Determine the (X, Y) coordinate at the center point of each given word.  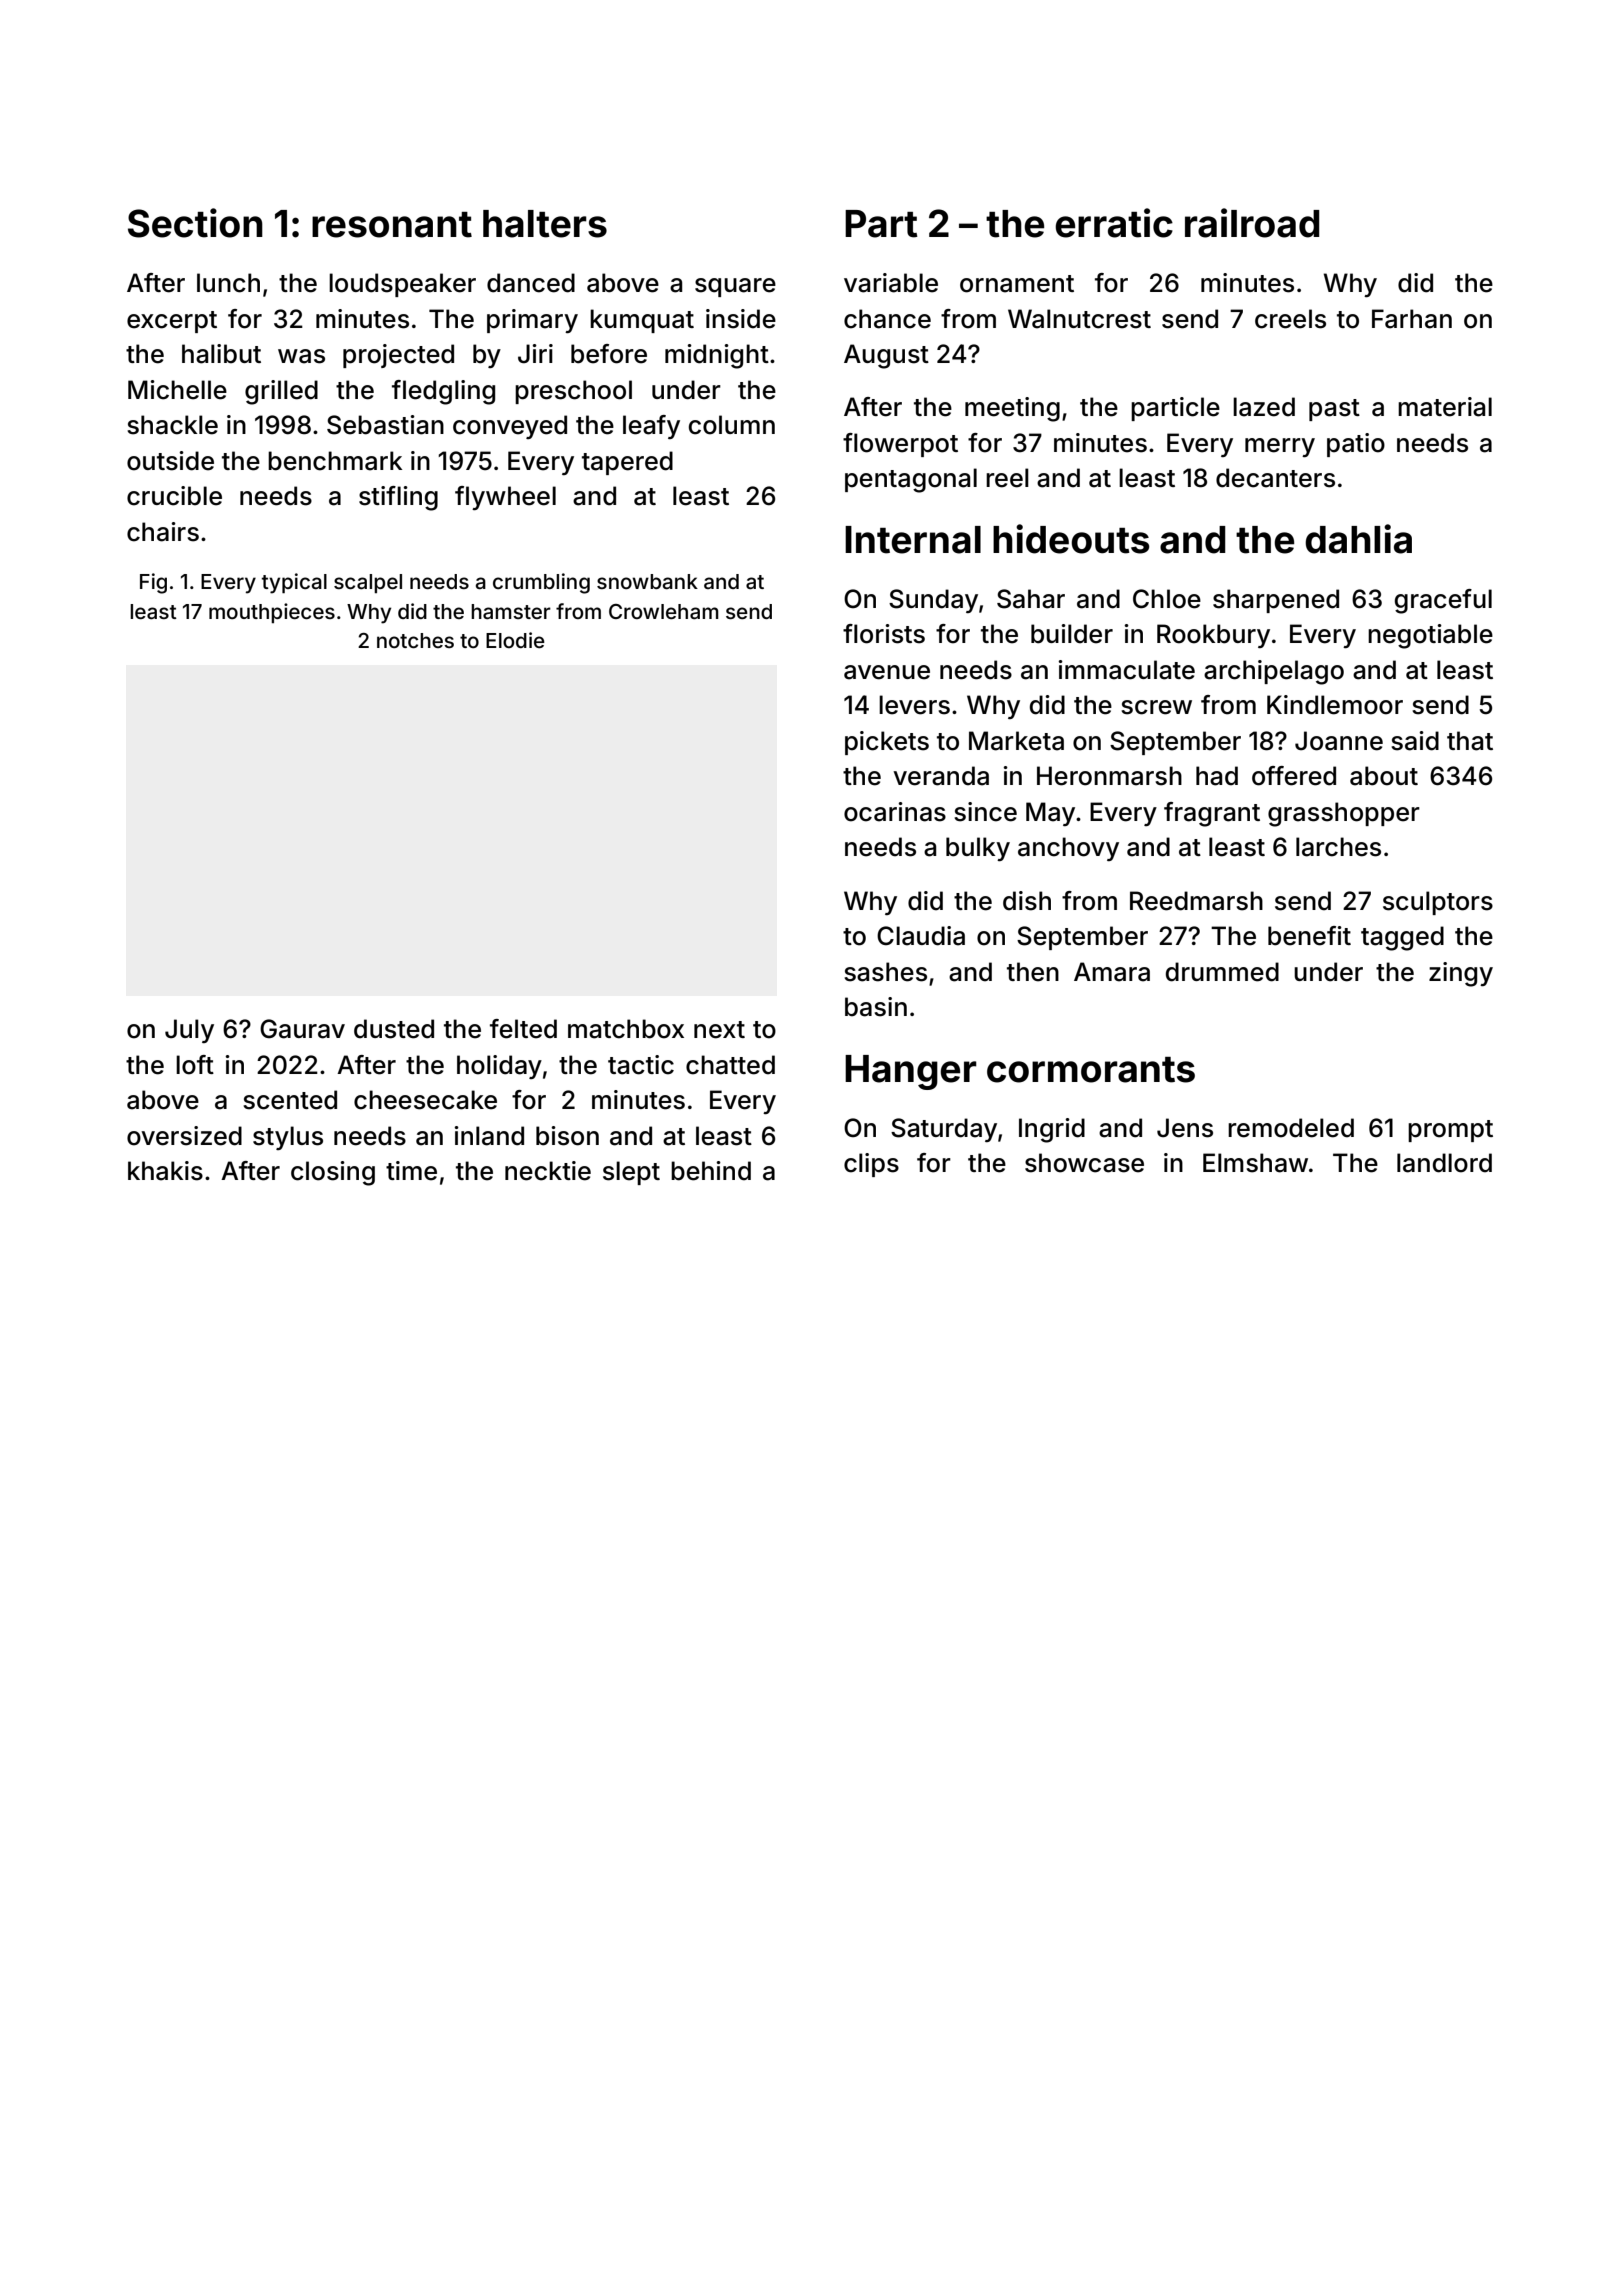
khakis (165, 1171)
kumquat (642, 321)
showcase (1084, 1163)
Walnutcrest (1079, 319)
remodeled (1291, 1128)
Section (195, 223)
